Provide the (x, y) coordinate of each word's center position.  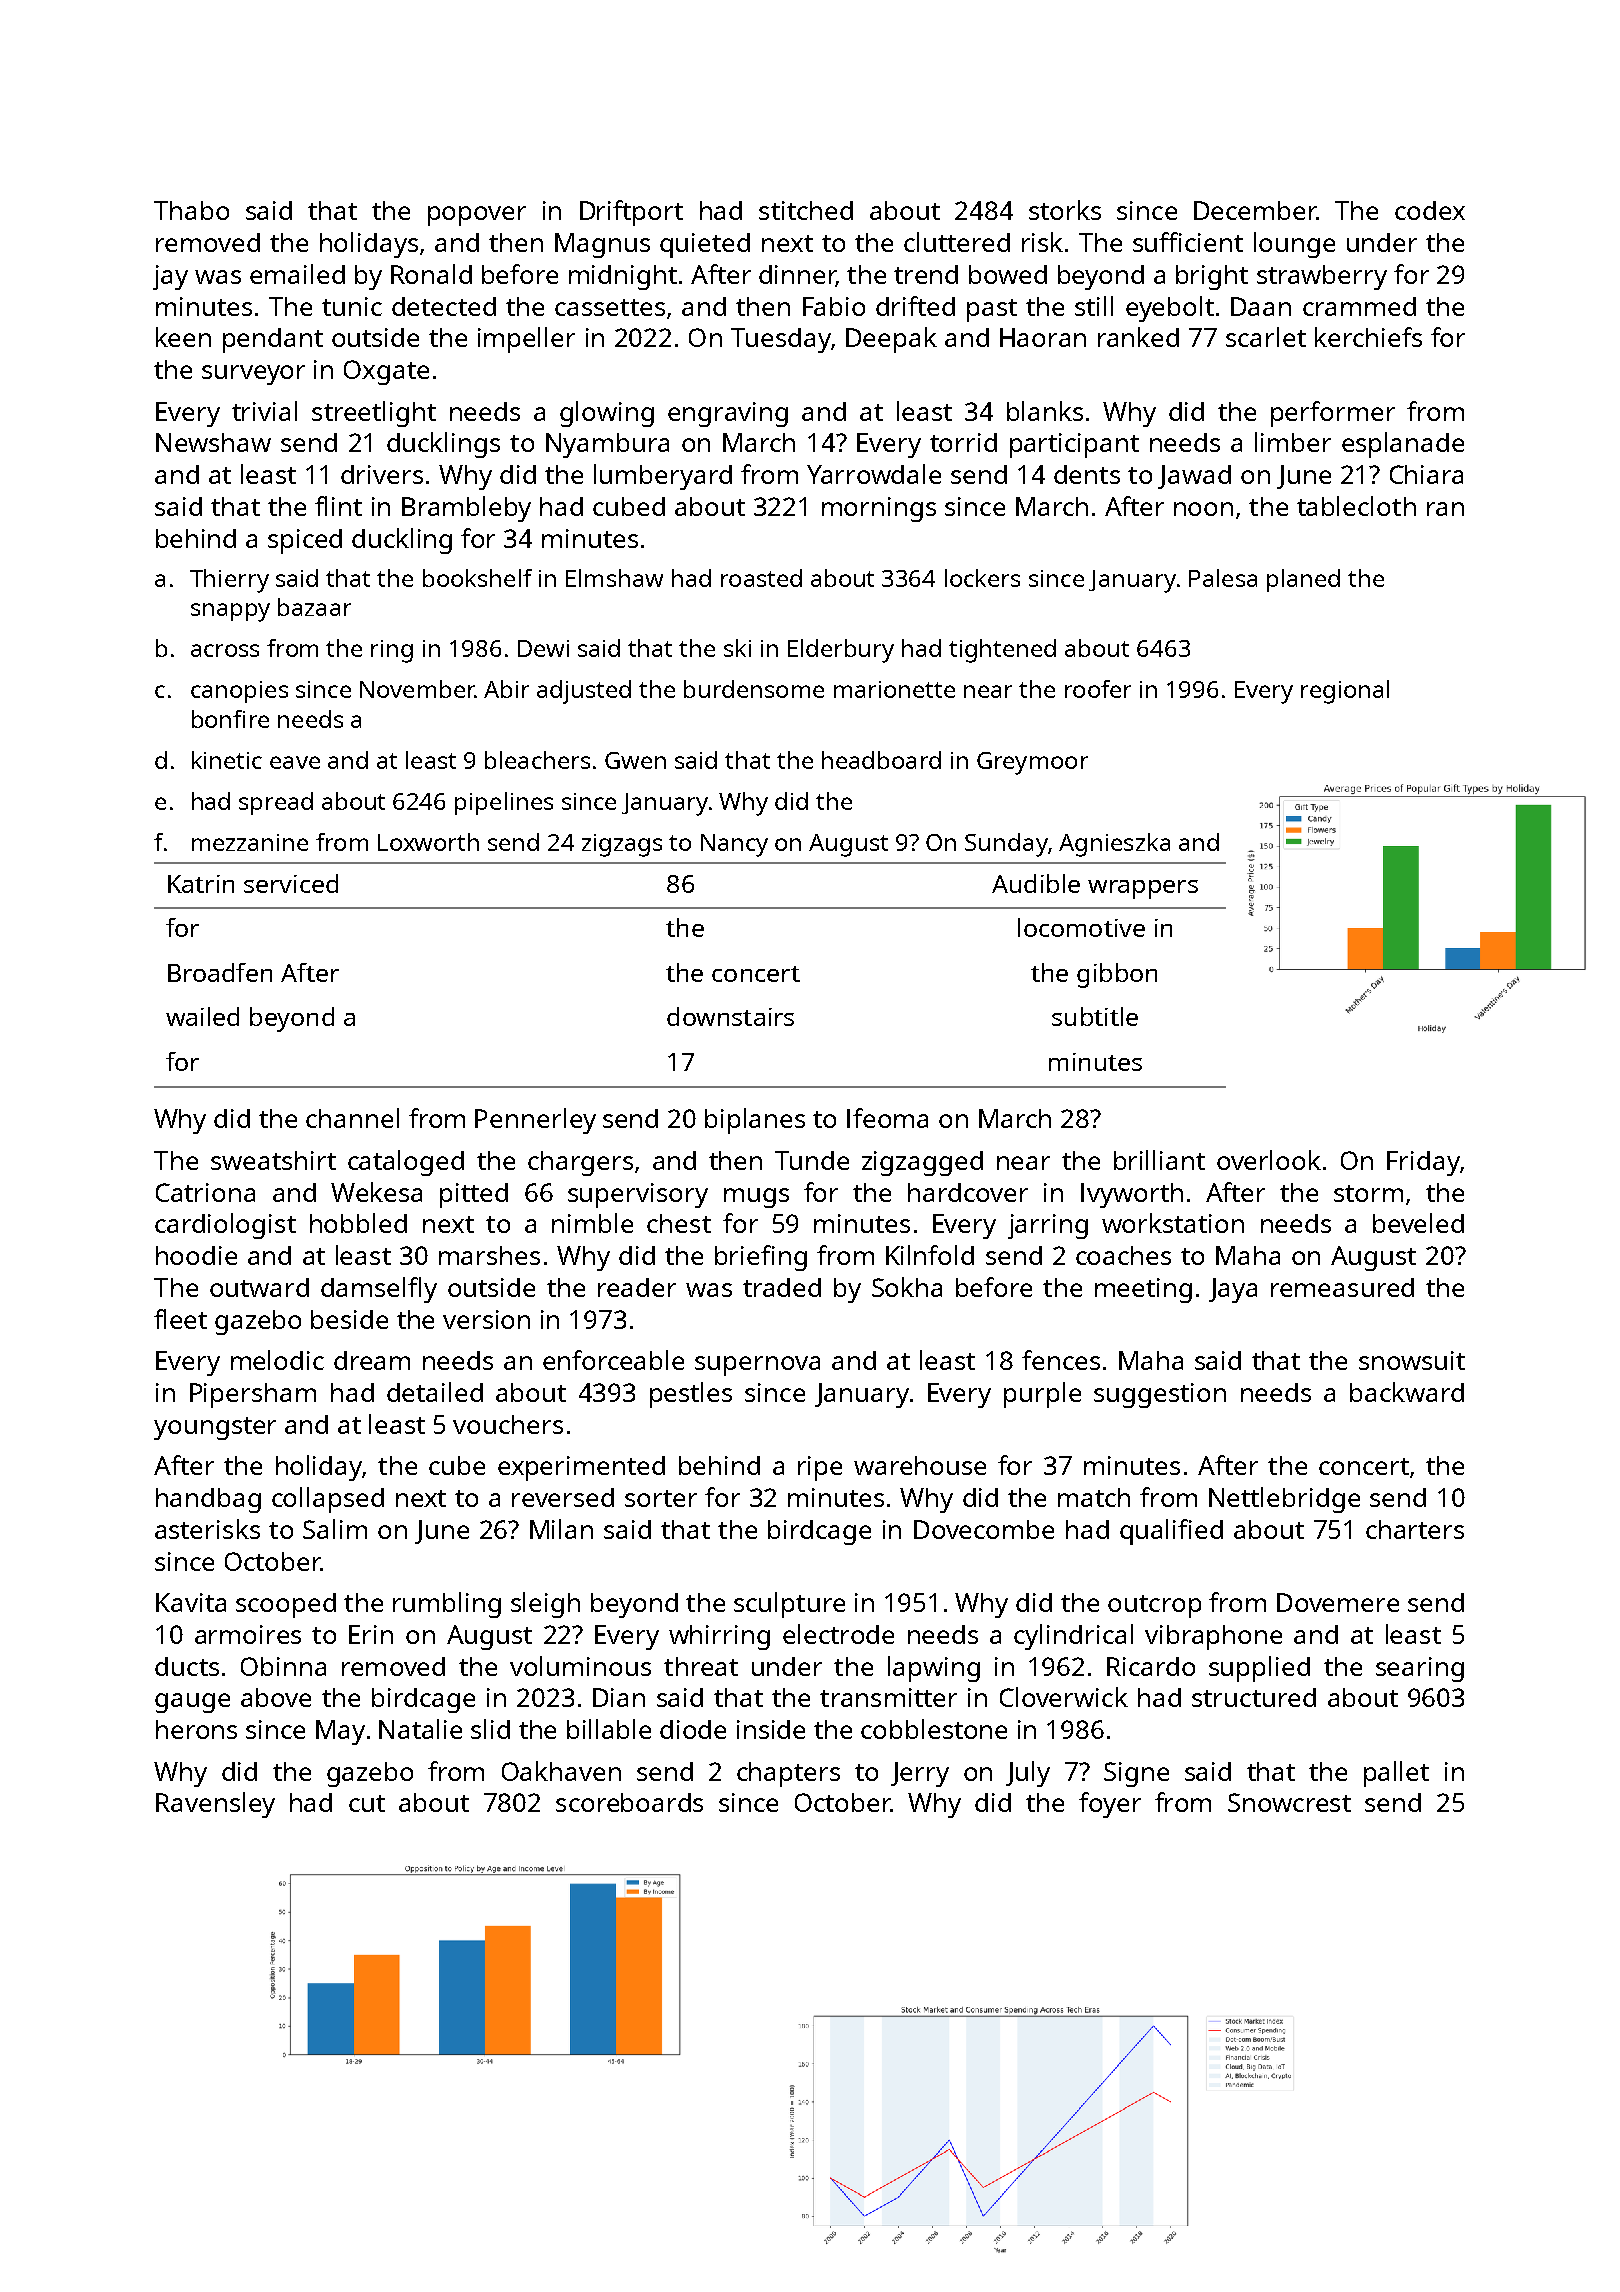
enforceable (613, 1360)
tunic (352, 306)
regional (1345, 692)
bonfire (230, 719)
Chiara (1426, 474)
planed (1303, 580)
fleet (180, 1319)
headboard (881, 760)
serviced (291, 883)
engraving (728, 414)
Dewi (543, 648)
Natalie (420, 1729)
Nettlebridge (1284, 1500)
